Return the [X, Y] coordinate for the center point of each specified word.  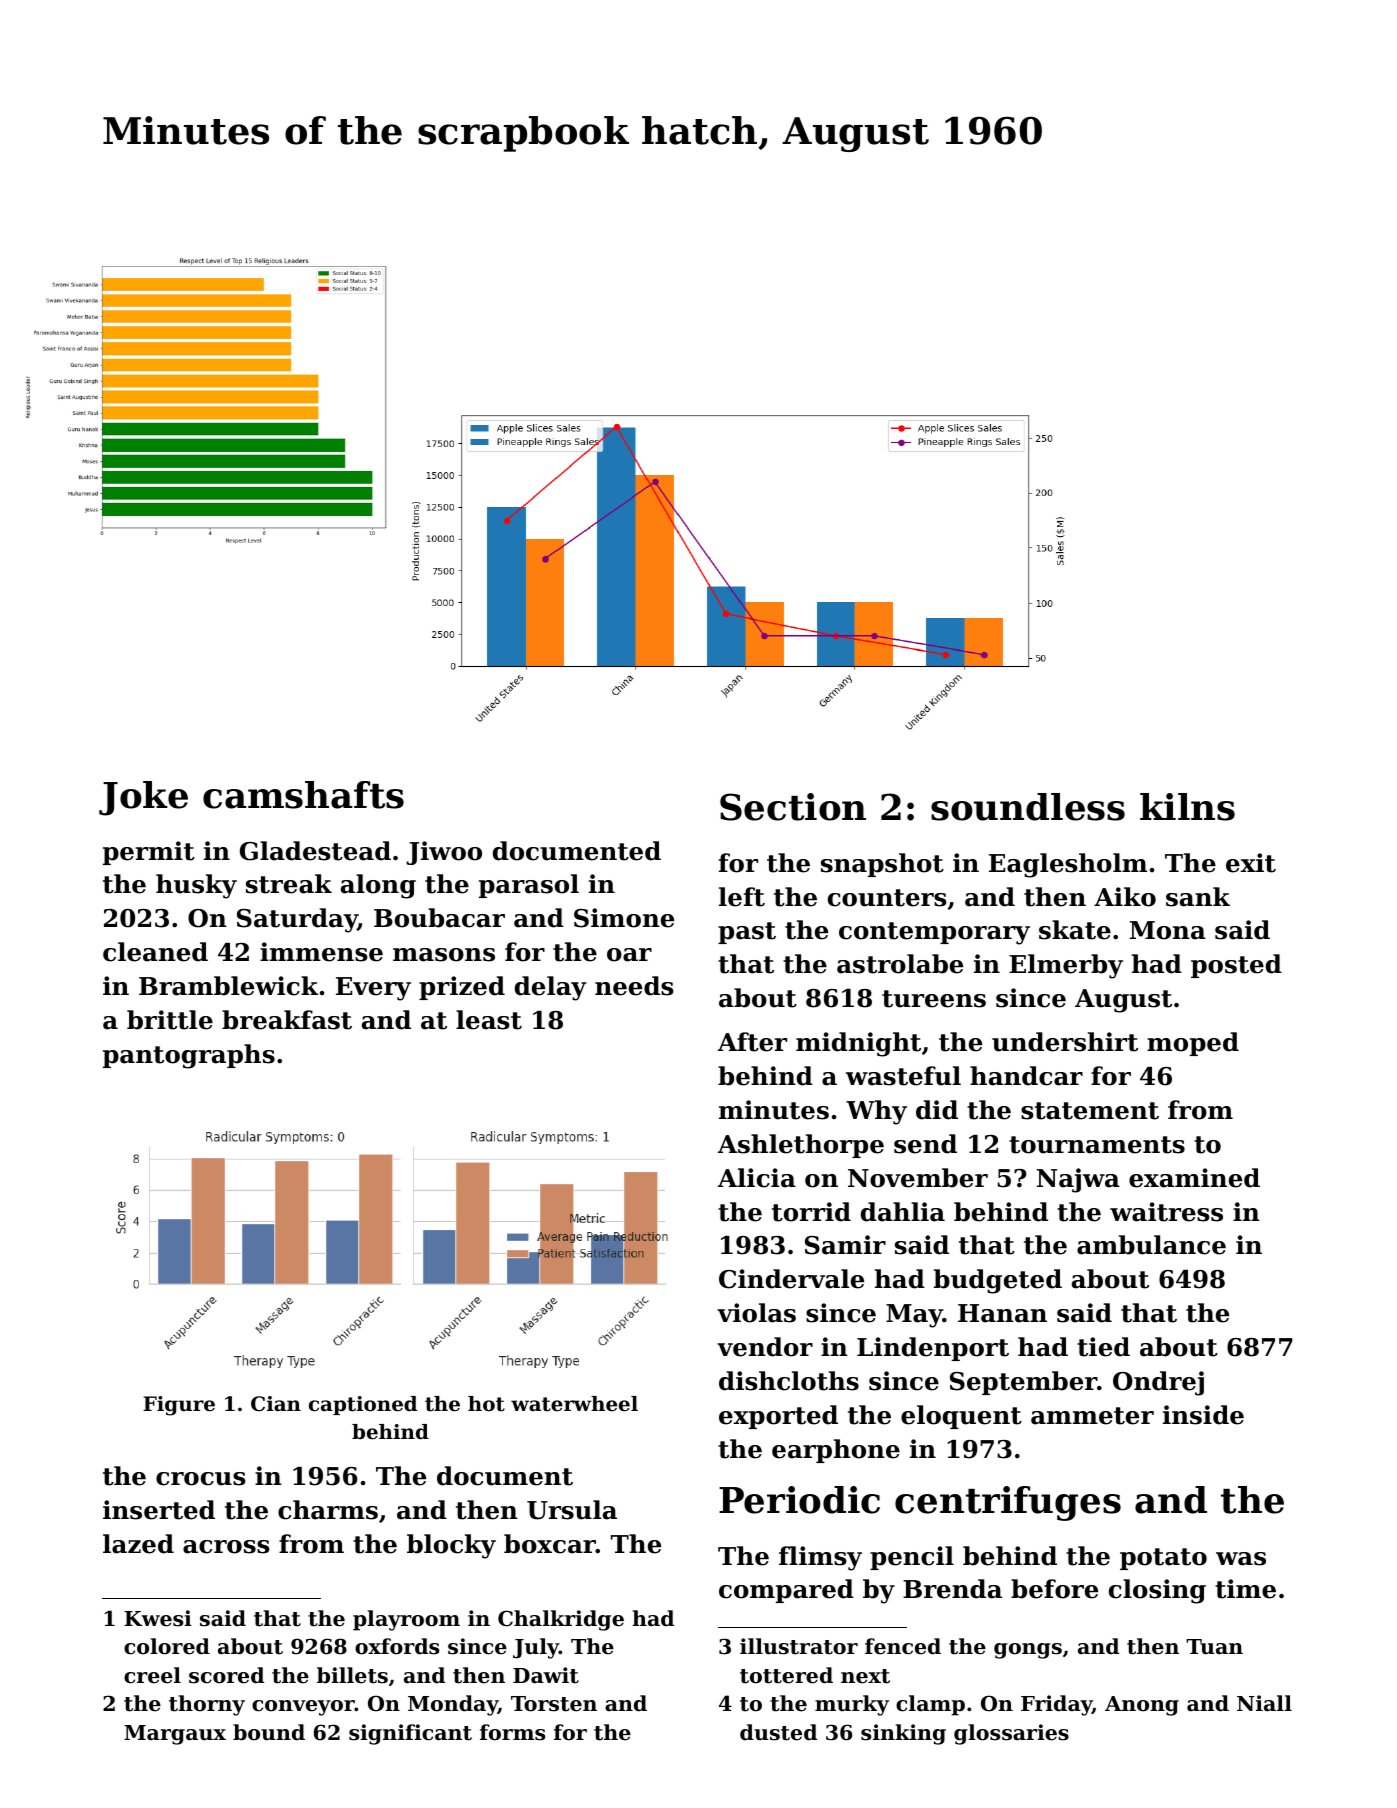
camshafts [303, 795]
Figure [179, 1406]
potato [1163, 1559]
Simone [624, 918]
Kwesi [158, 1618]
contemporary [934, 933]
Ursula [572, 1510]
